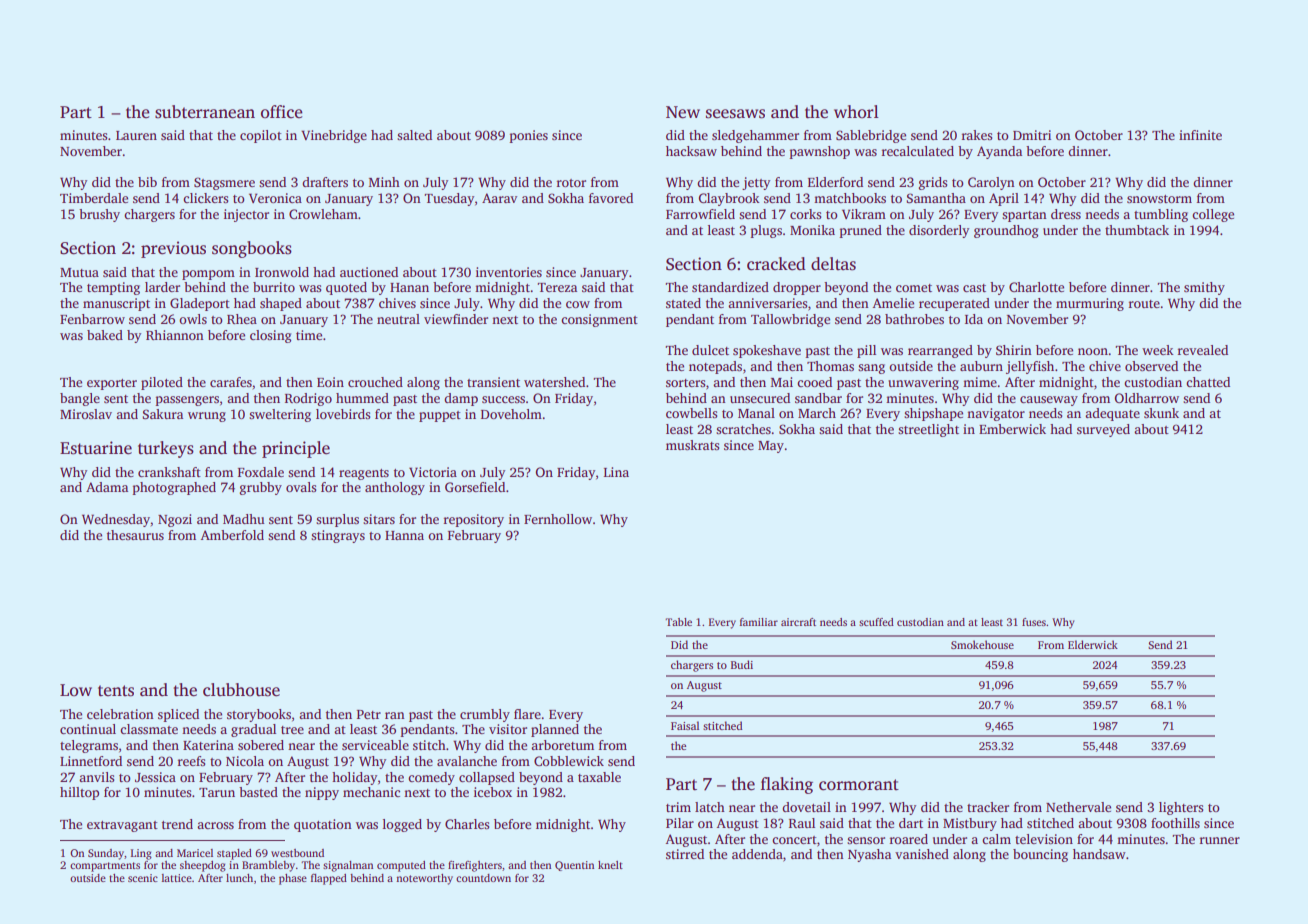 The image size is (1308, 924). I want to click on subterranean, so click(205, 112).
